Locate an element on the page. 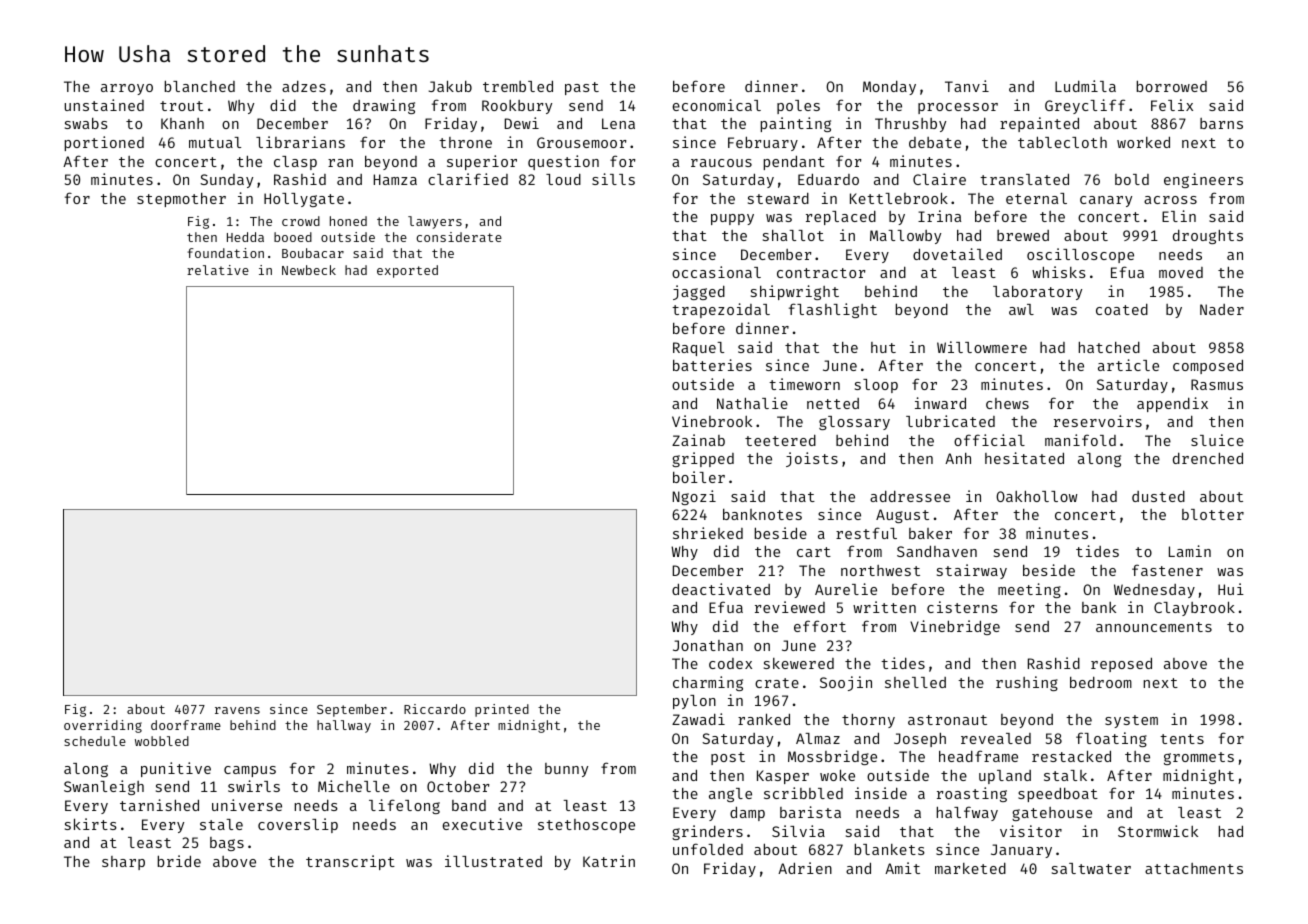 The image size is (1308, 924). Zainab is located at coordinates (698, 440).
